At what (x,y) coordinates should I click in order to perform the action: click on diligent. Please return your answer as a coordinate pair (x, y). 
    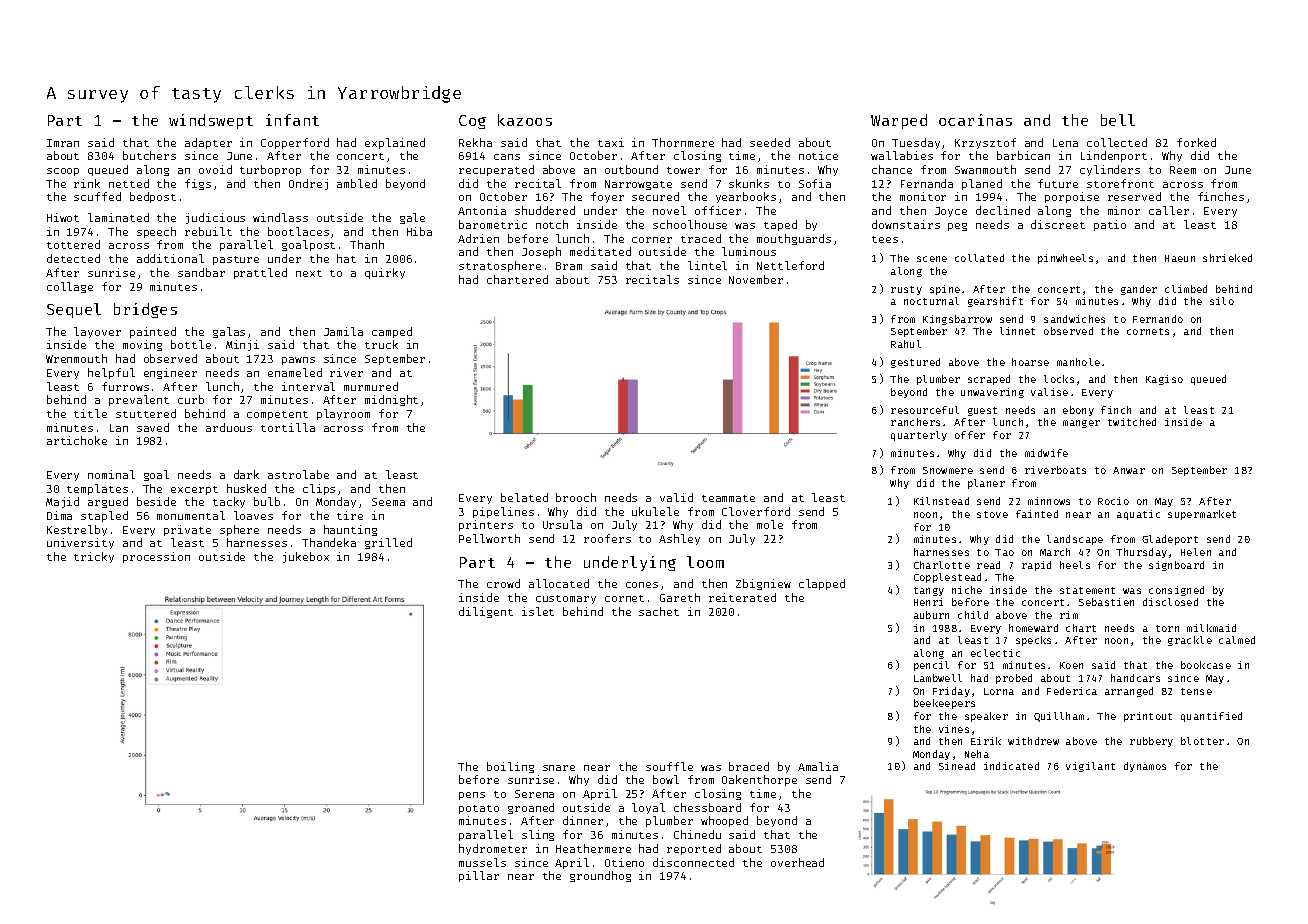
    Looking at the image, I should click on (486, 612).
